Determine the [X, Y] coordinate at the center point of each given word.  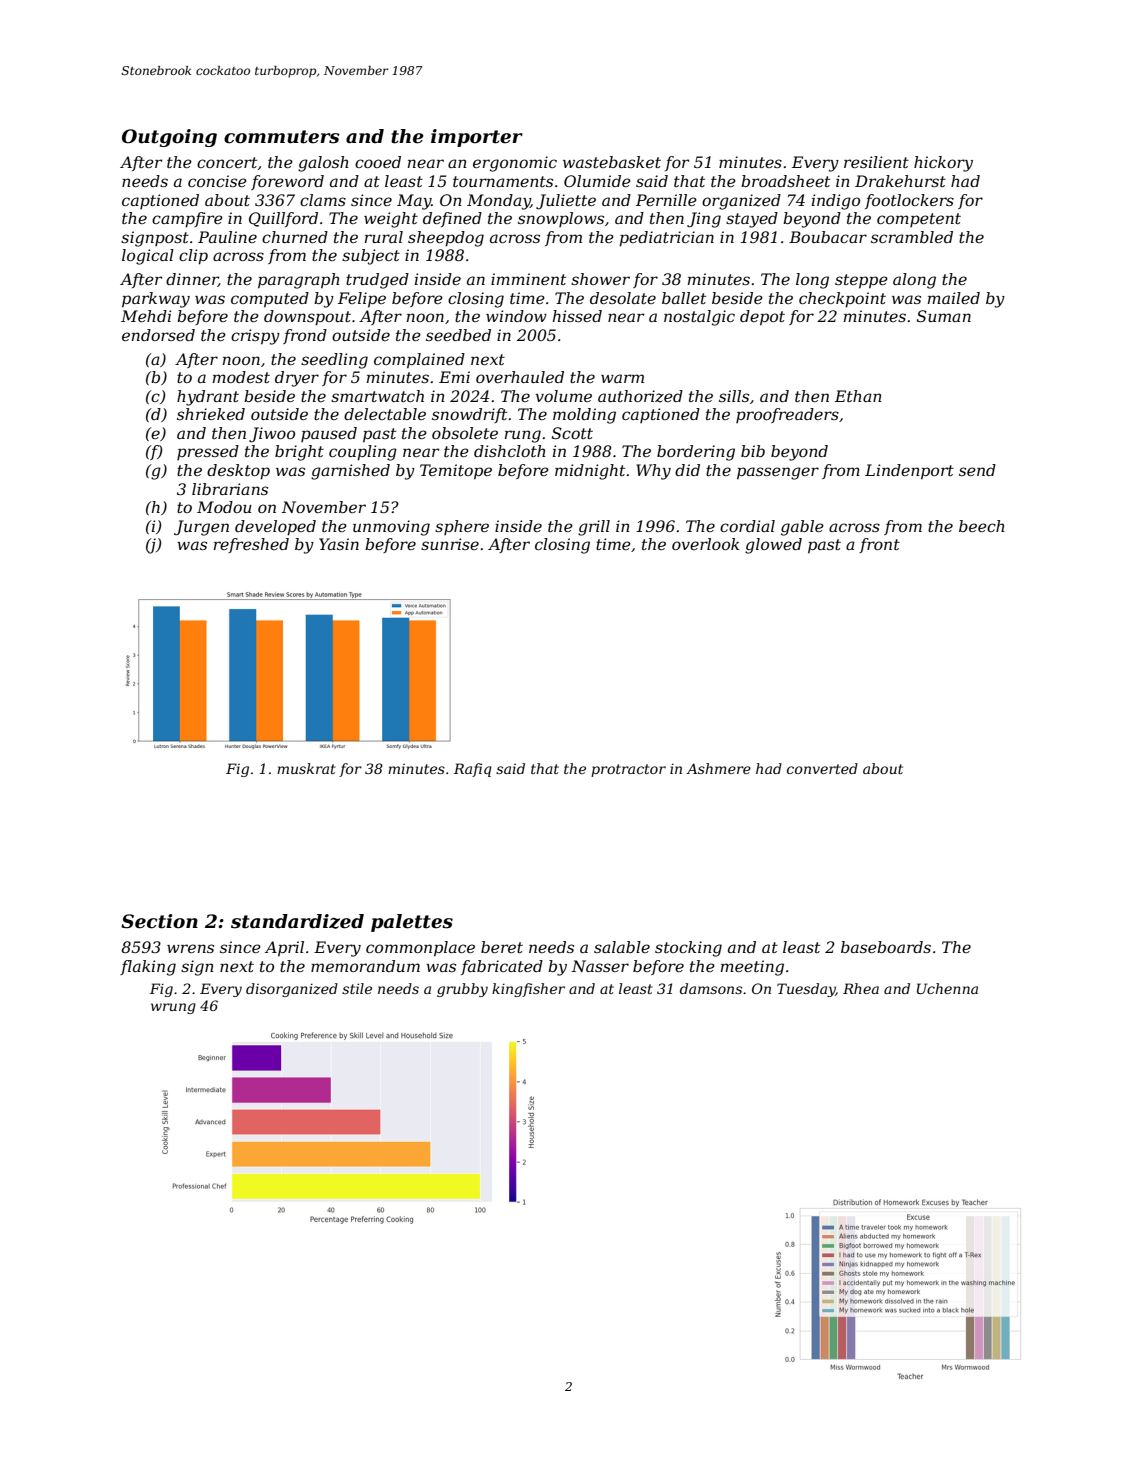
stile [357, 988]
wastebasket [612, 162]
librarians [230, 489]
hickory [943, 164]
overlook [705, 544]
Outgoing [169, 138]
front [879, 545]
